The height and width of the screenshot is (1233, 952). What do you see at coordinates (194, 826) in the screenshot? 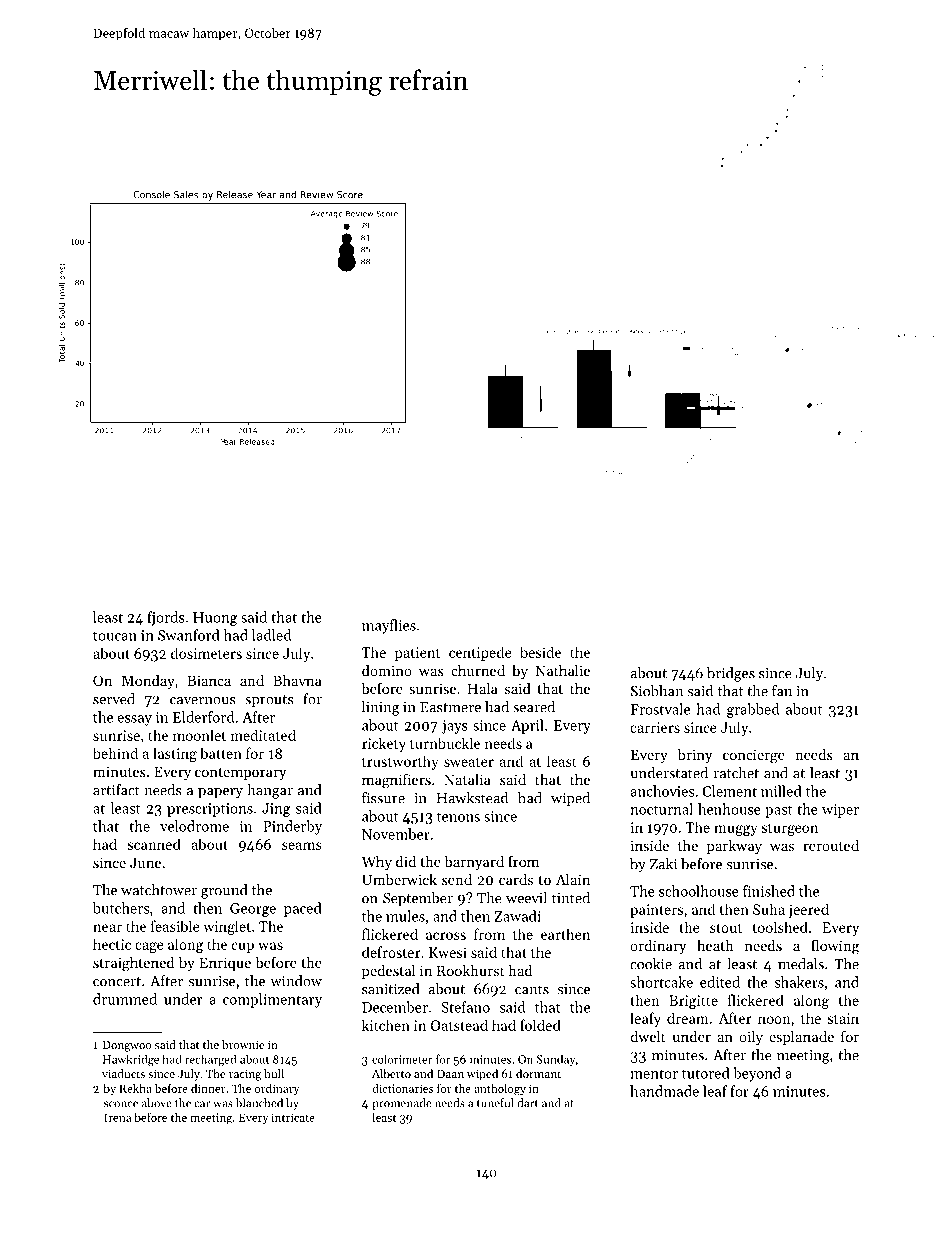
I see `velodrome` at bounding box center [194, 826].
